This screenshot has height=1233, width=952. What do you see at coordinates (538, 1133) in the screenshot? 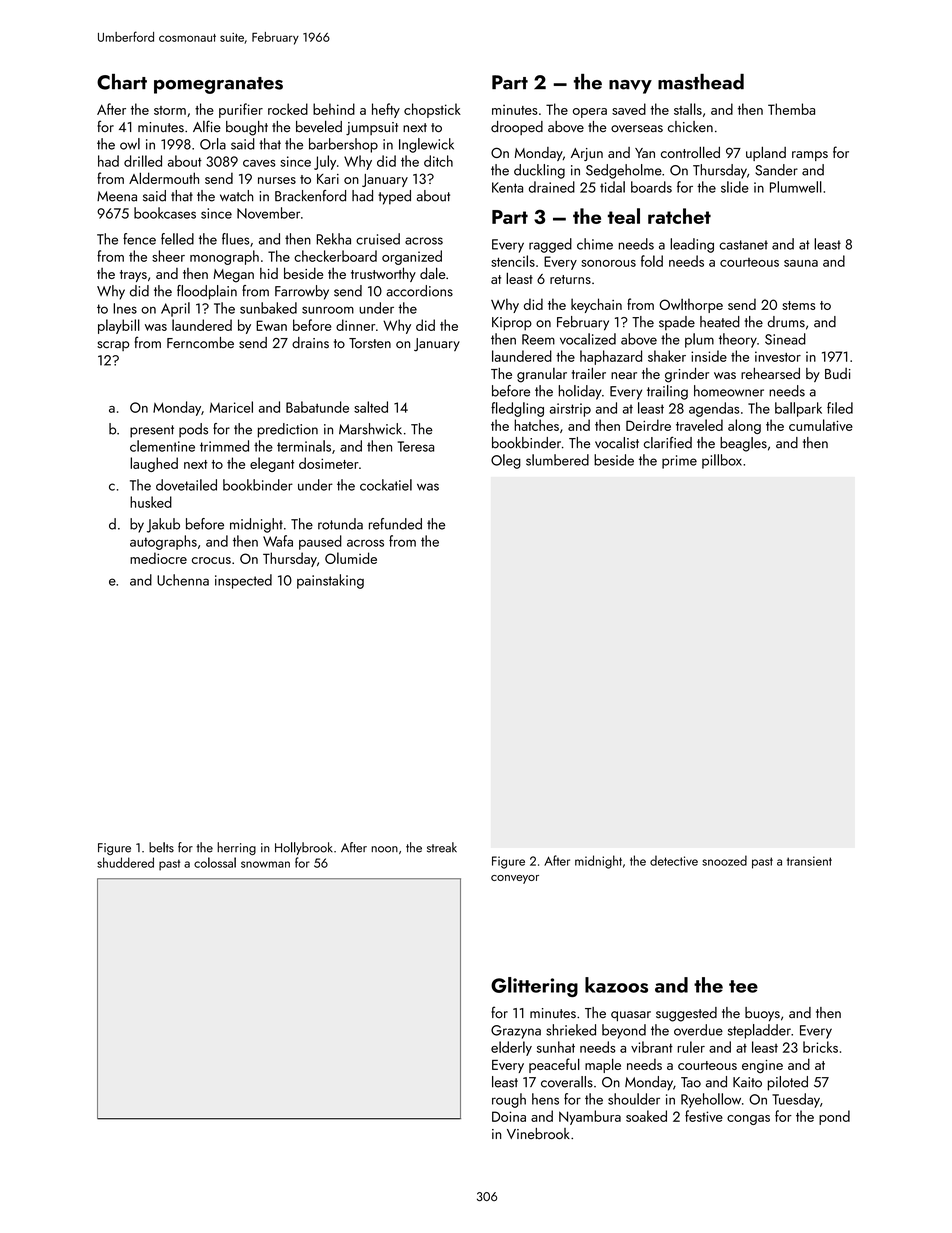
I see `Vinebrook` at bounding box center [538, 1133].
